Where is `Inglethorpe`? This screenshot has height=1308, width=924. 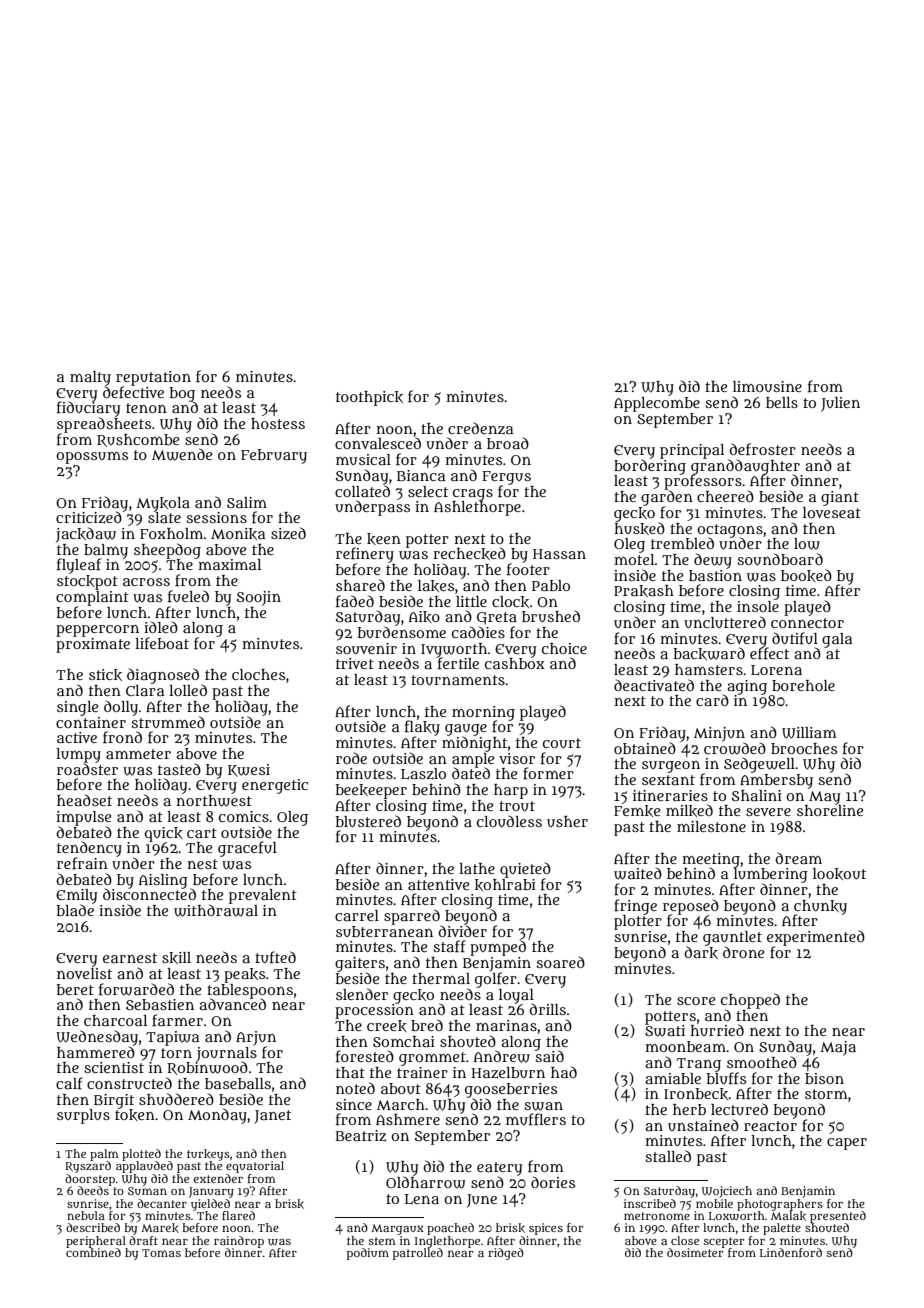
Inglethorpe is located at coordinates (447, 1242).
